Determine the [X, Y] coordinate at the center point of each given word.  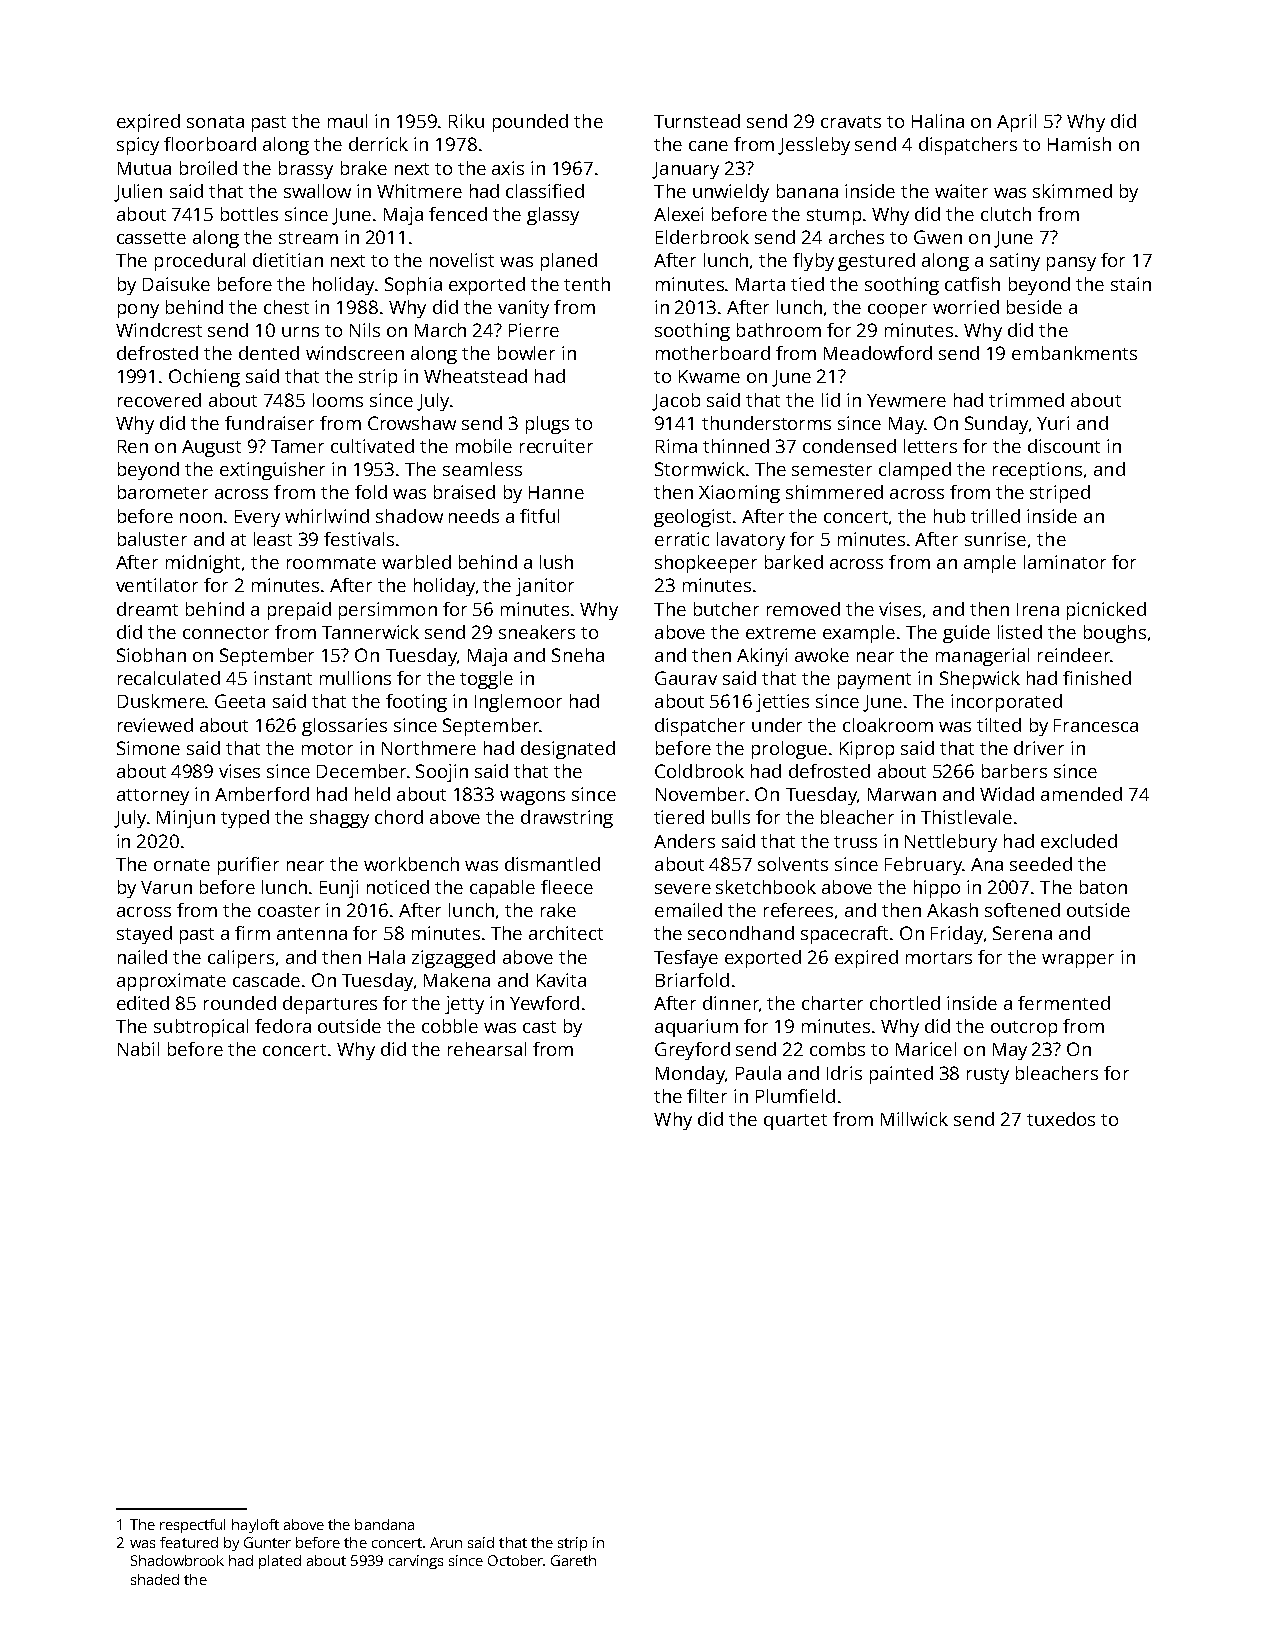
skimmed [1072, 191]
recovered [159, 400]
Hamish [1079, 144]
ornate [182, 865]
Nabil [138, 1049]
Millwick [914, 1119]
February [924, 866]
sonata [215, 122]
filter [707, 1096]
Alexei [678, 214]
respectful [192, 1526]
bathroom [779, 330]
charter [832, 1003]
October [515, 1560]
